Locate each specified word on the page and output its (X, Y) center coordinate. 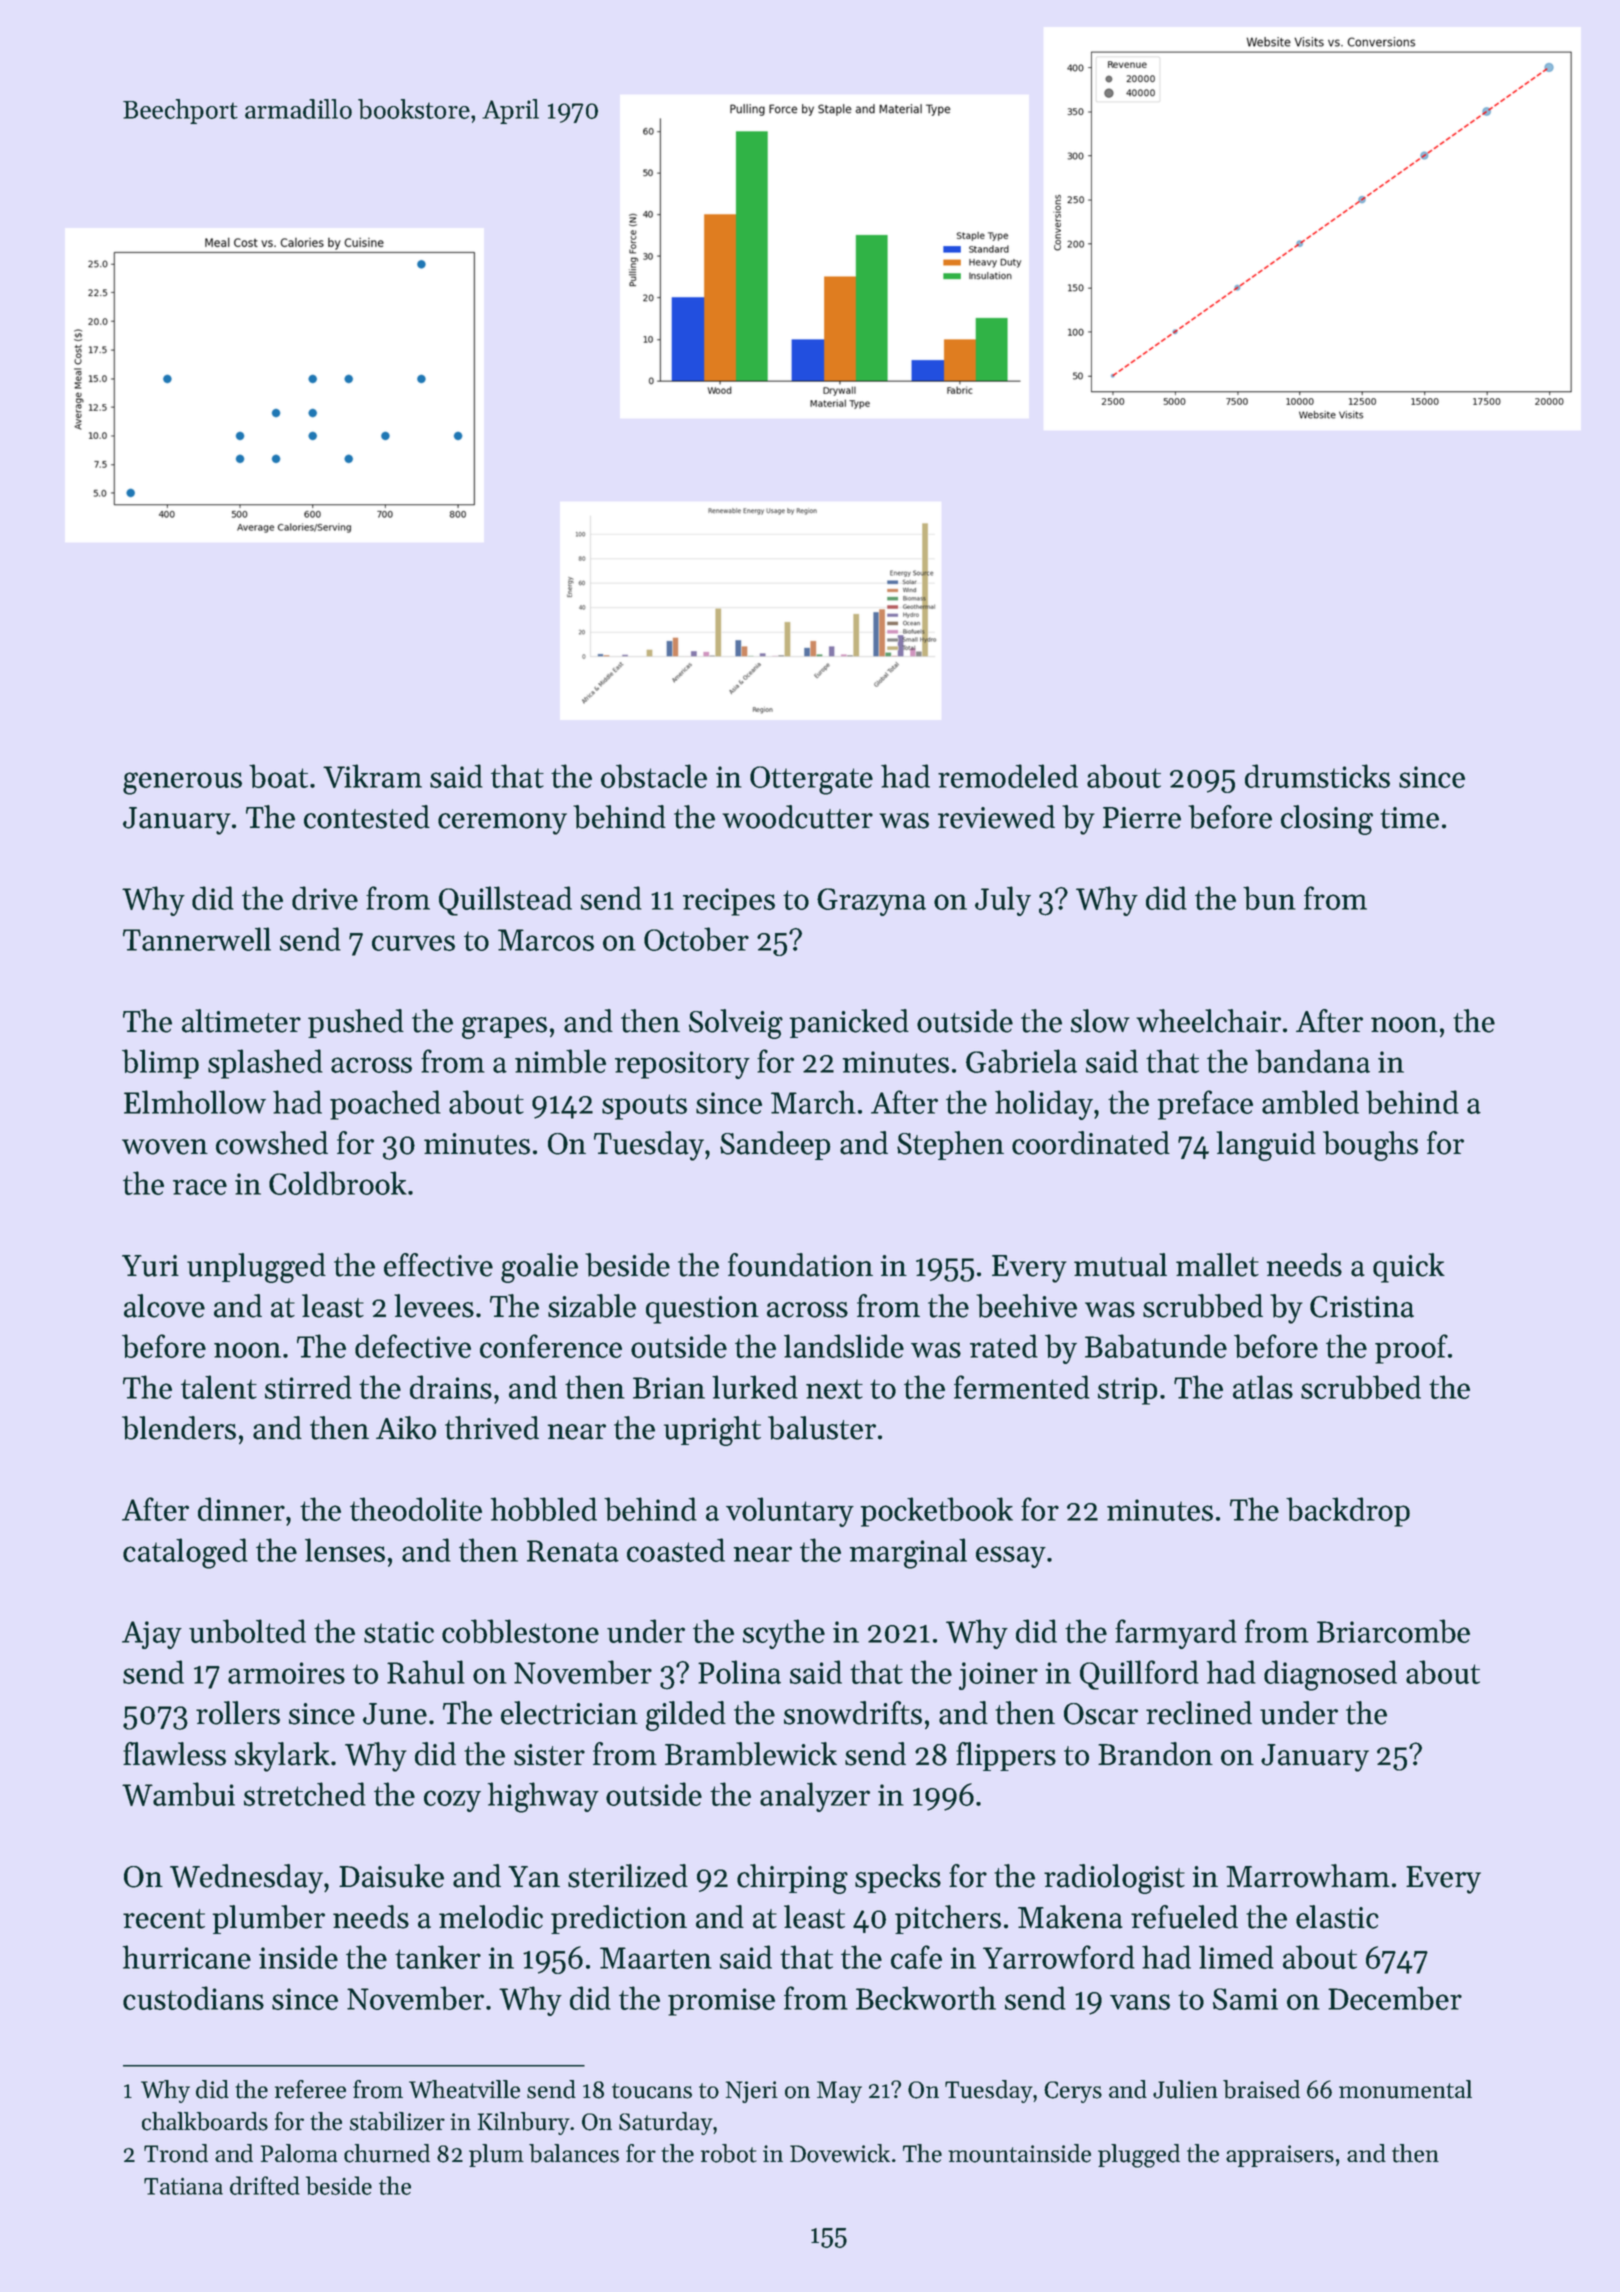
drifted (265, 2185)
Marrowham (1308, 1876)
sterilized (628, 1876)
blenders (179, 1428)
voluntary (790, 1512)
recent (164, 1919)
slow (1100, 1021)
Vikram (372, 776)
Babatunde (1156, 1346)
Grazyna (871, 902)
